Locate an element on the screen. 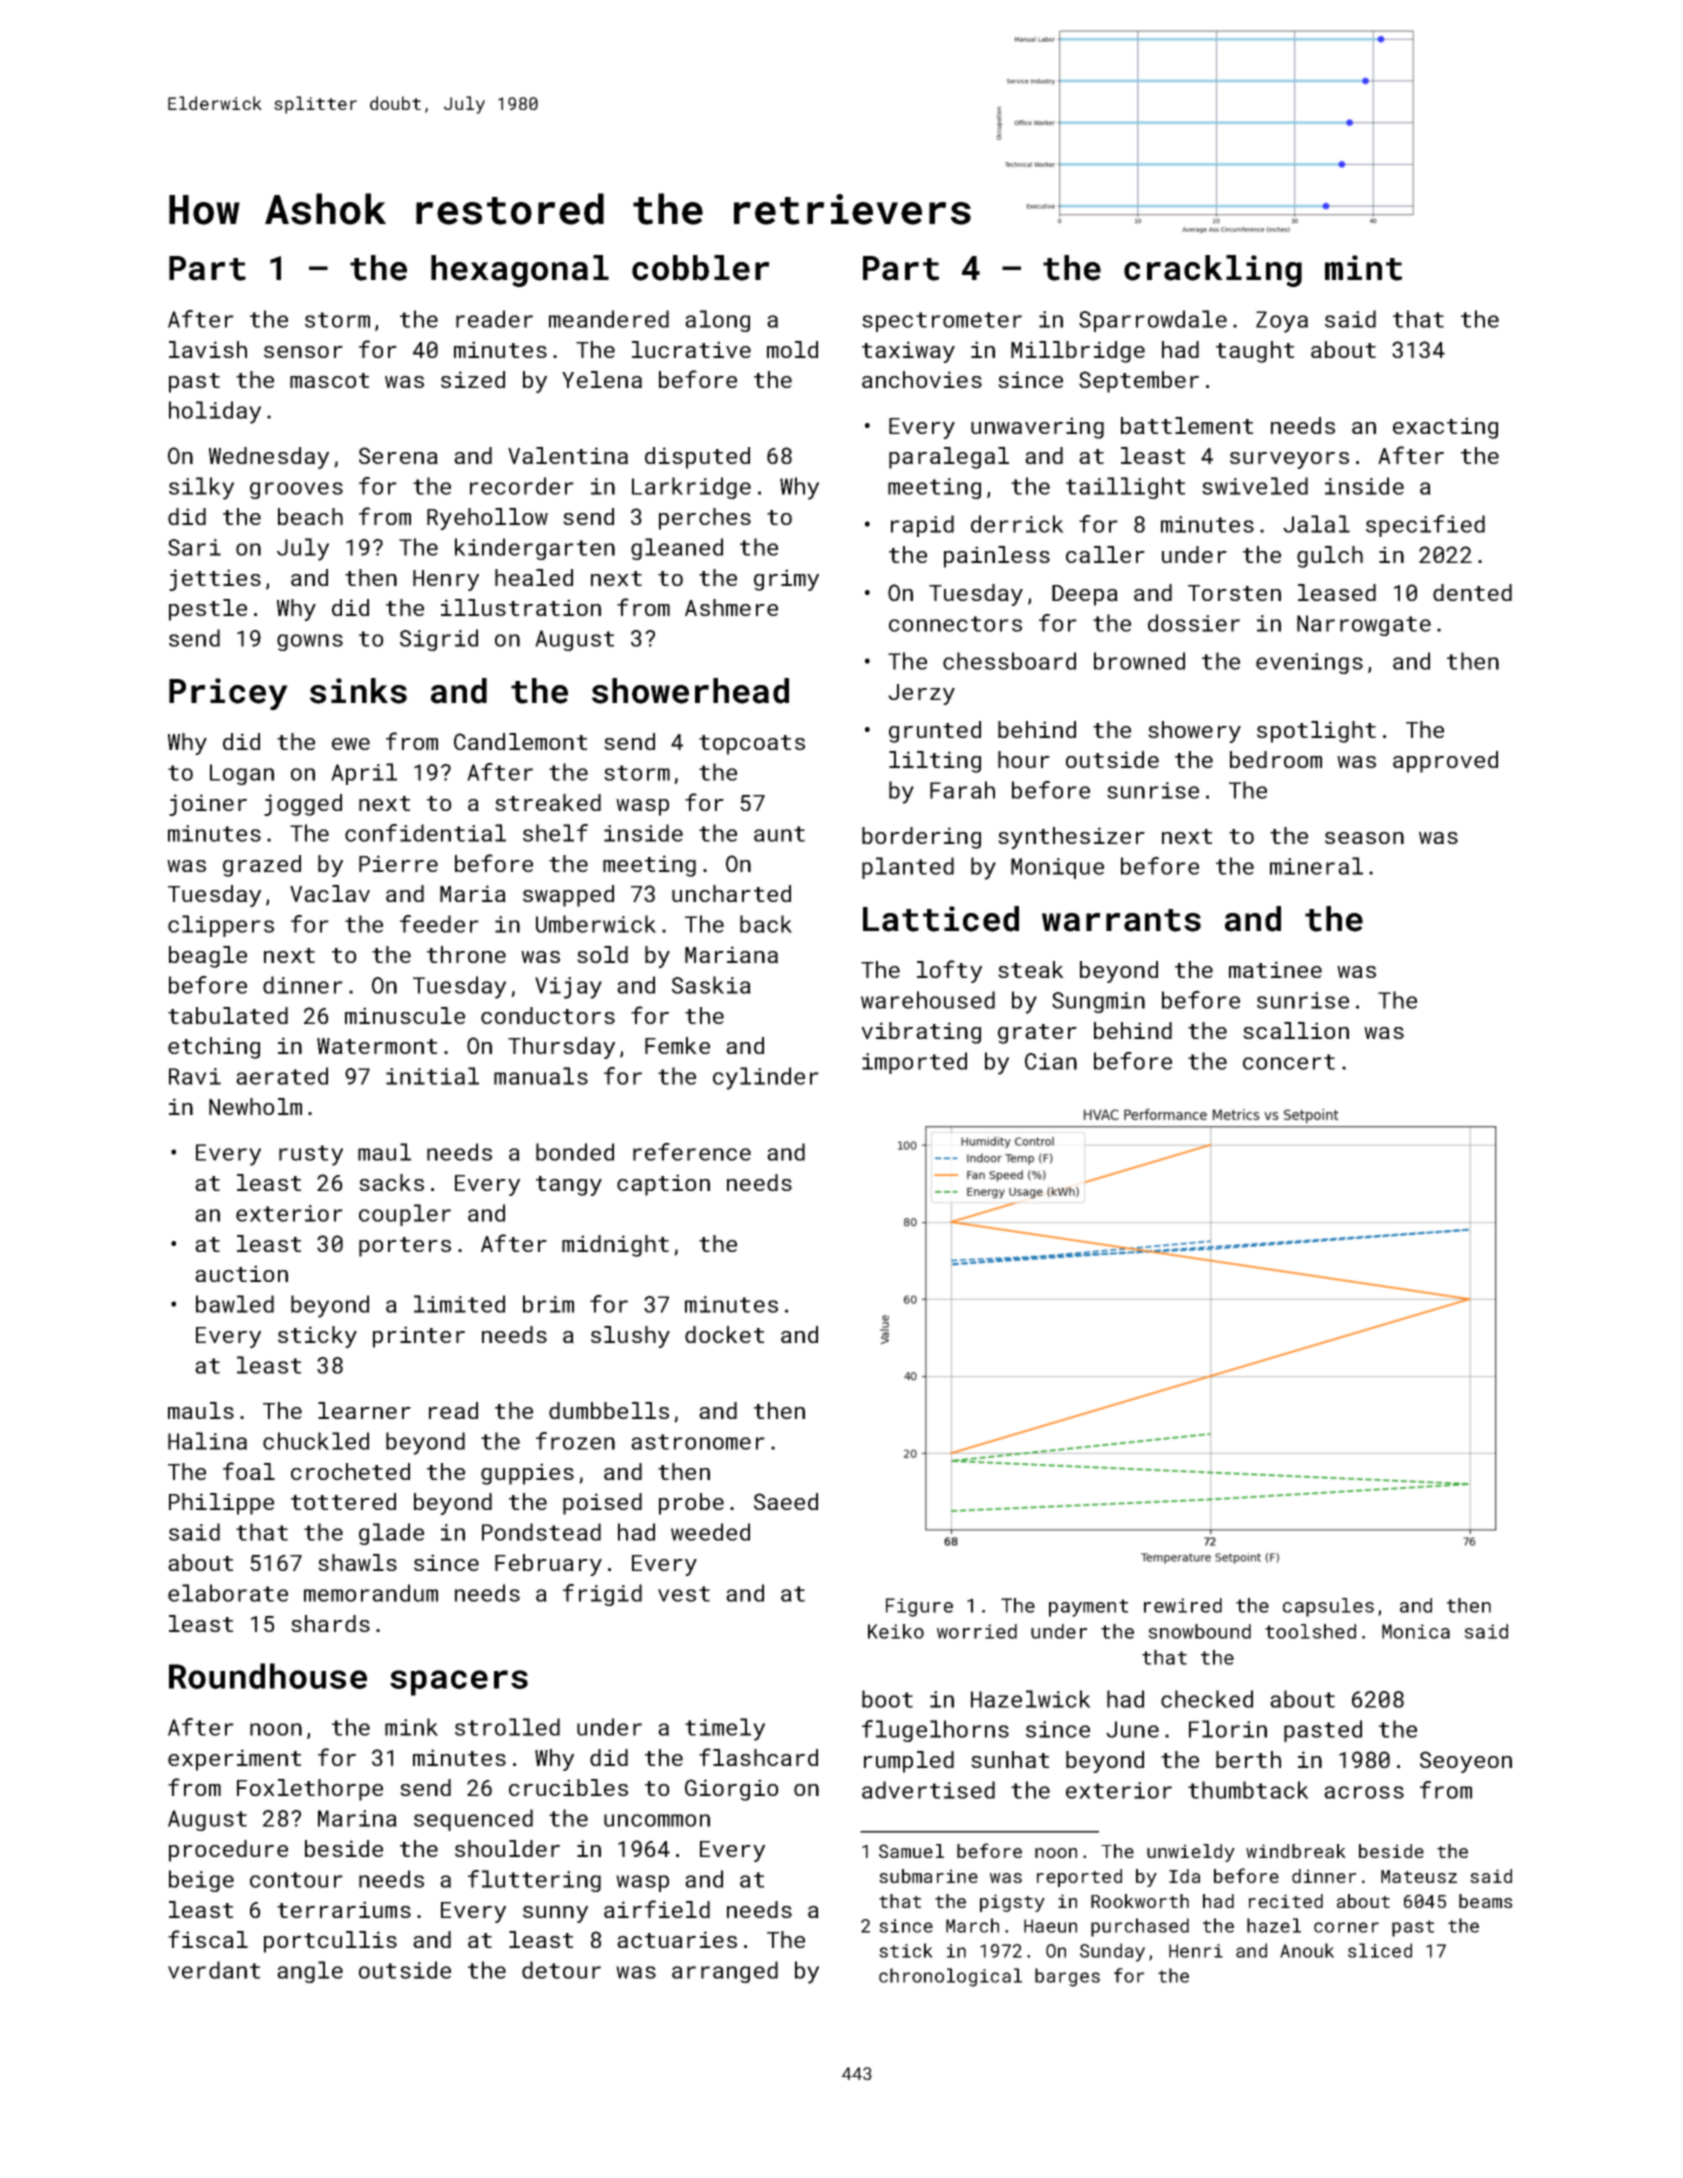  approved is located at coordinates (1445, 762).
